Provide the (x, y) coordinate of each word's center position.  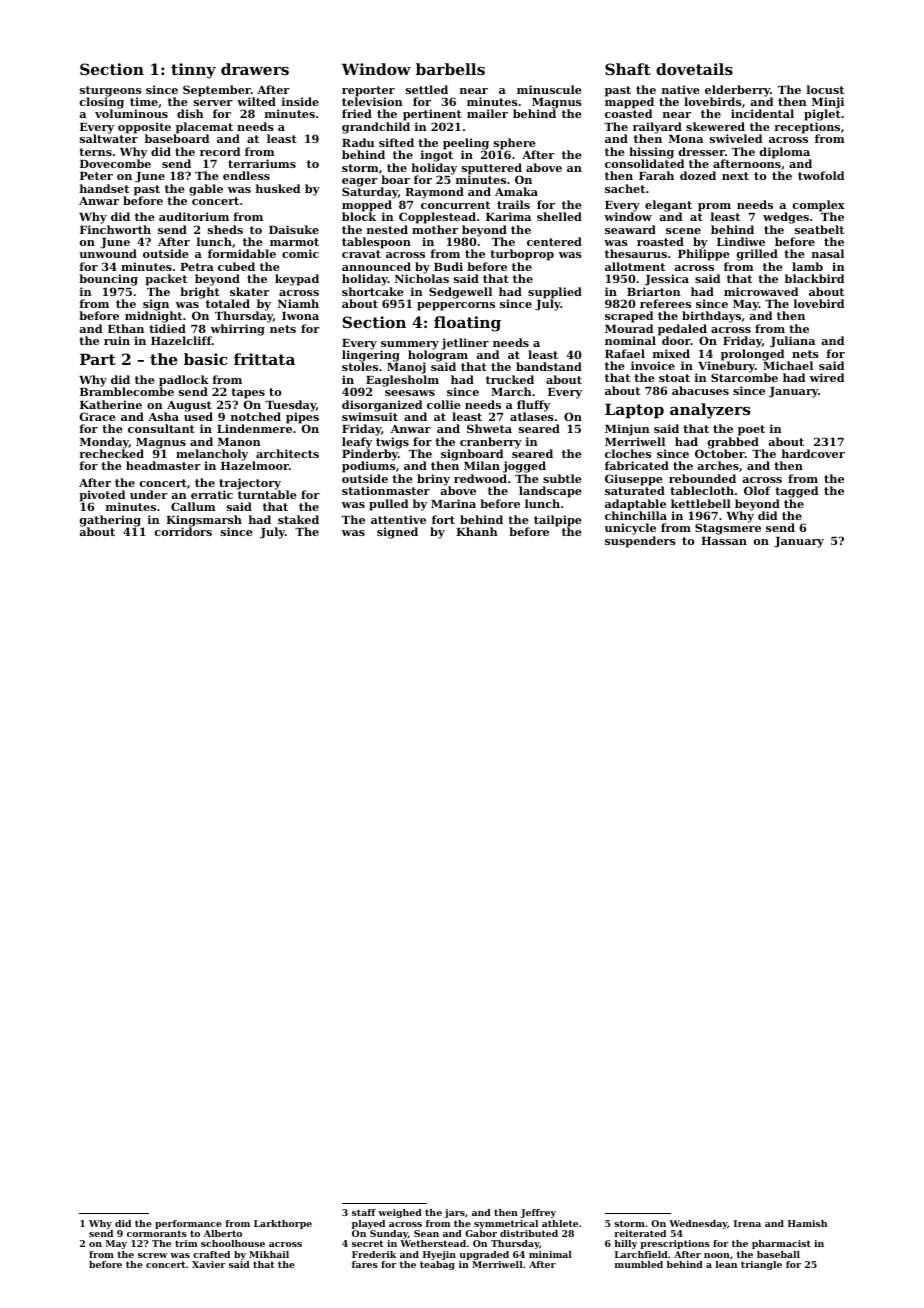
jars (454, 1213)
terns (95, 152)
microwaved (761, 291)
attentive (398, 519)
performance (188, 1224)
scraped (629, 317)
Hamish (807, 1223)
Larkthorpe (283, 1224)
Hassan (724, 541)
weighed (400, 1213)
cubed (236, 266)
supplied (555, 293)
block (359, 216)
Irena (747, 1223)
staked (298, 519)
